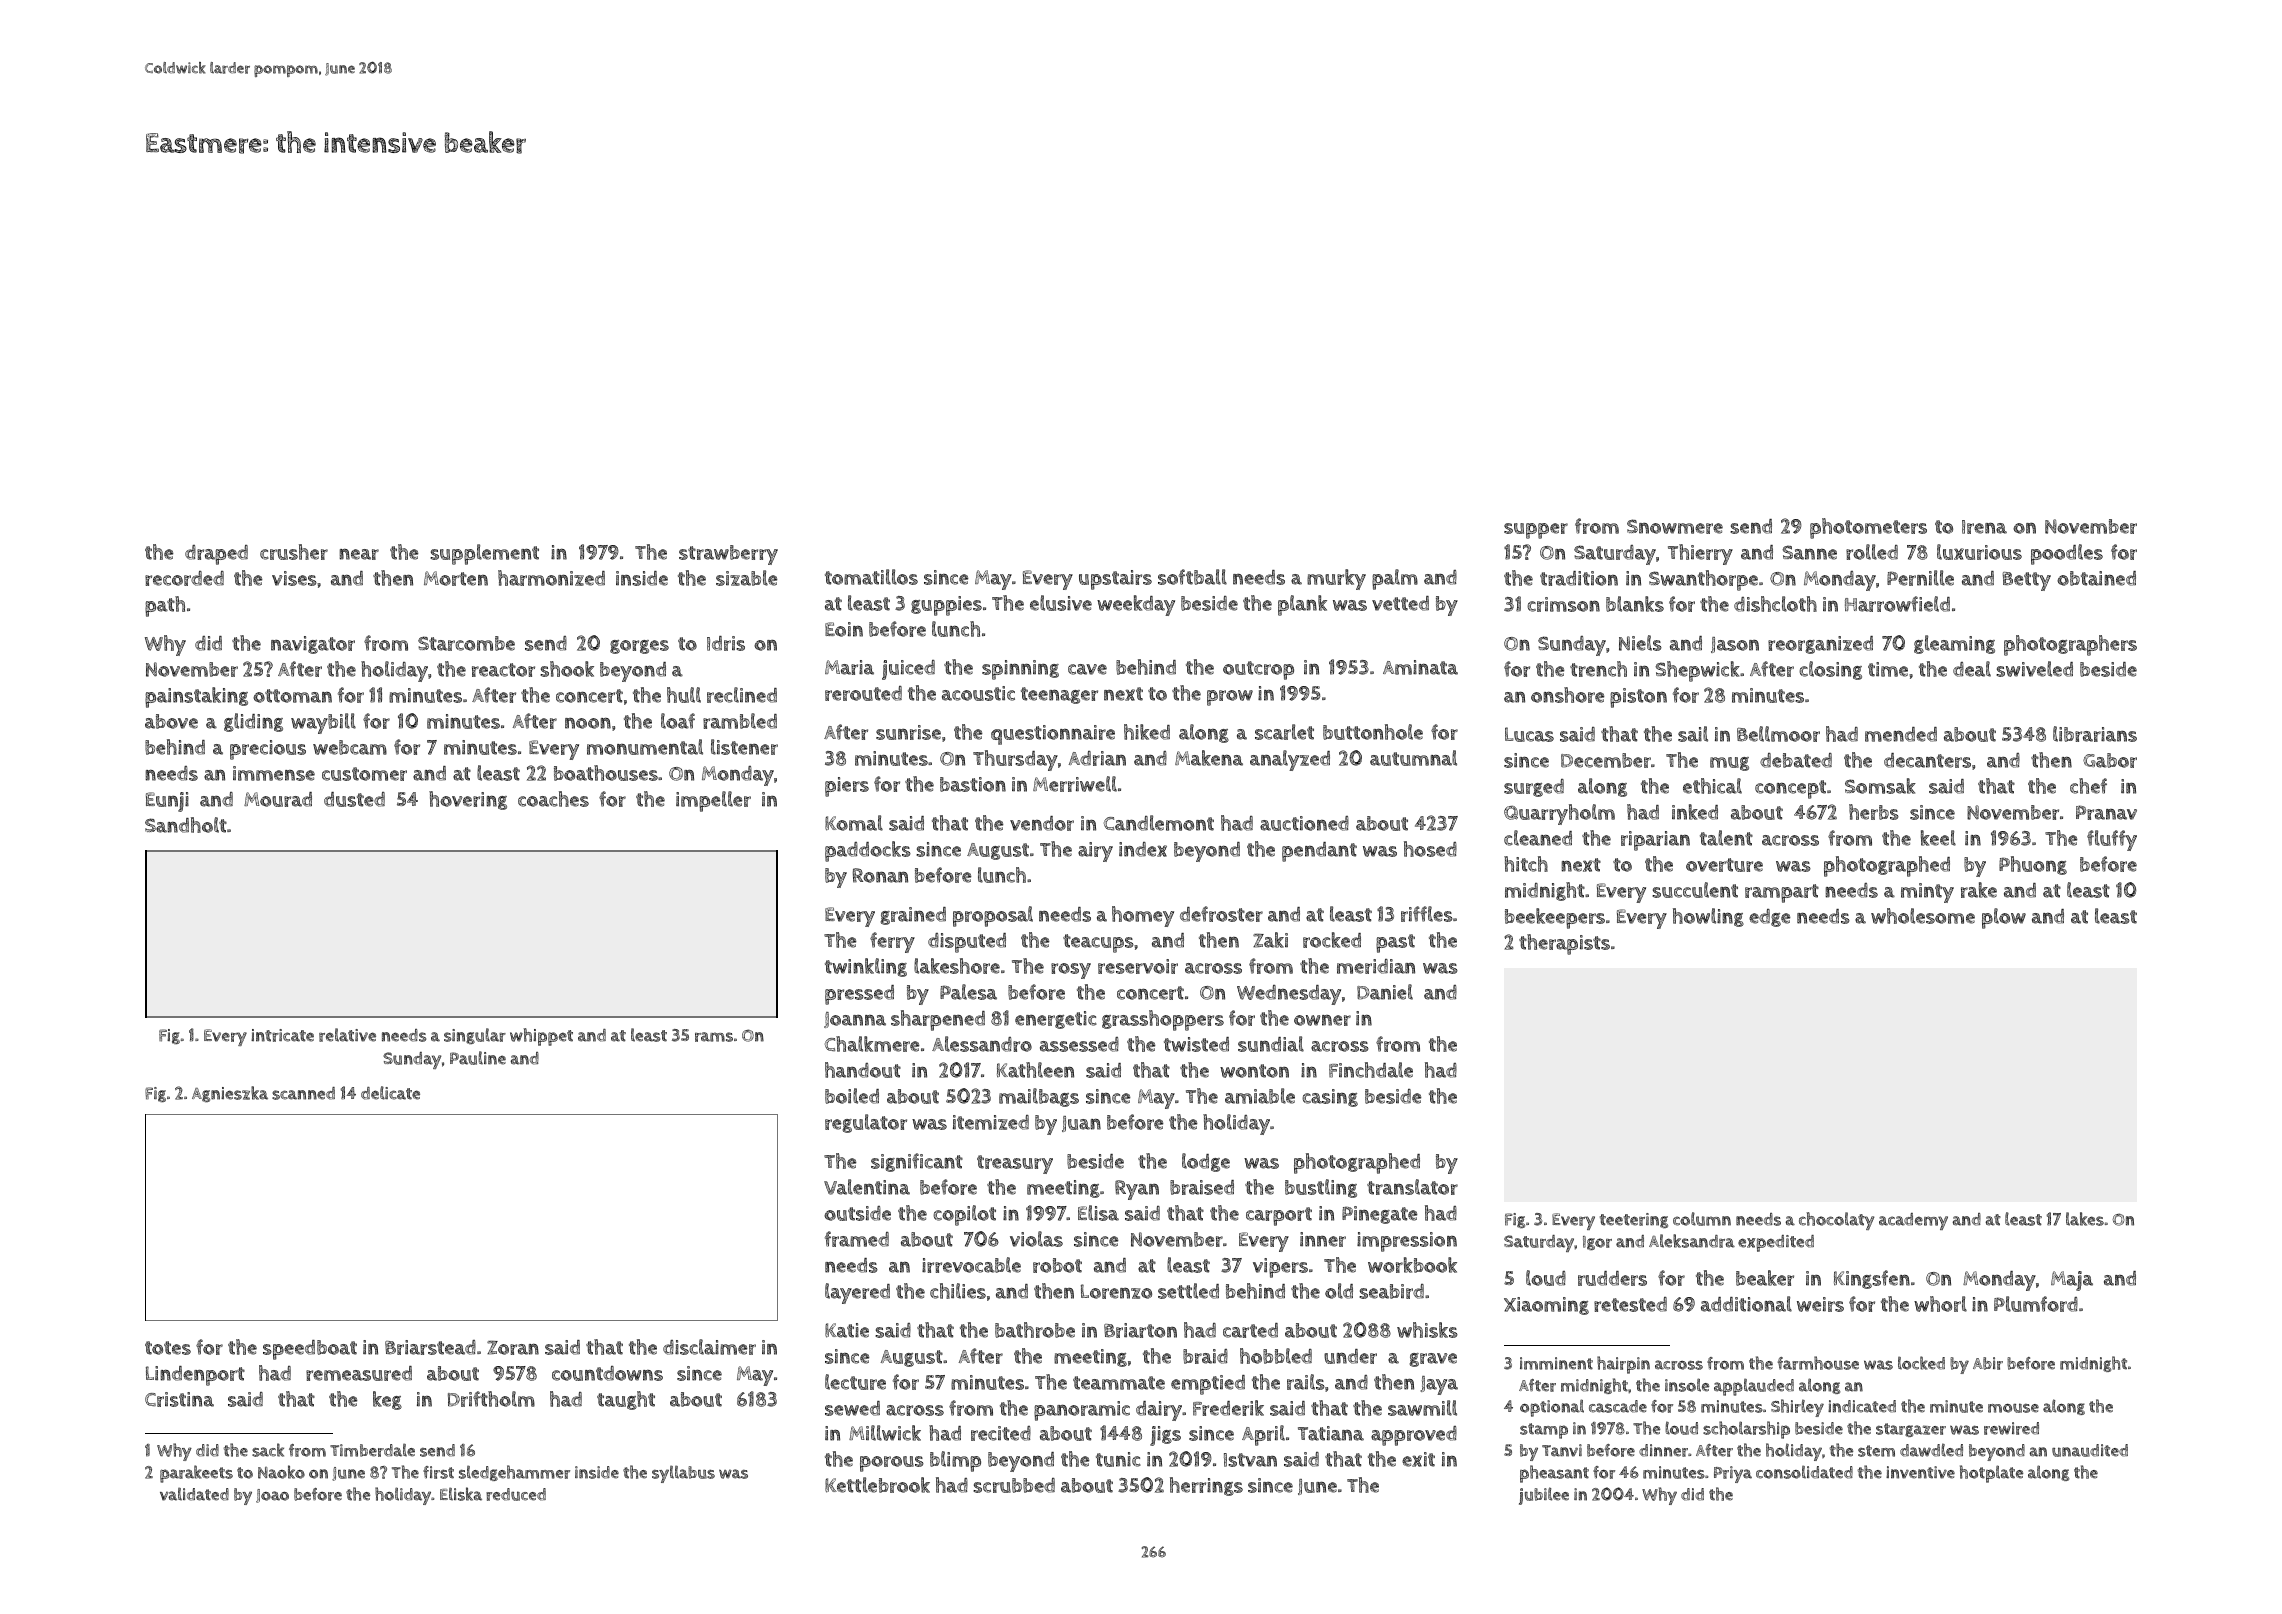 The height and width of the page is (1614, 2282). What do you see at coordinates (1702, 1219) in the page?
I see `column` at bounding box center [1702, 1219].
